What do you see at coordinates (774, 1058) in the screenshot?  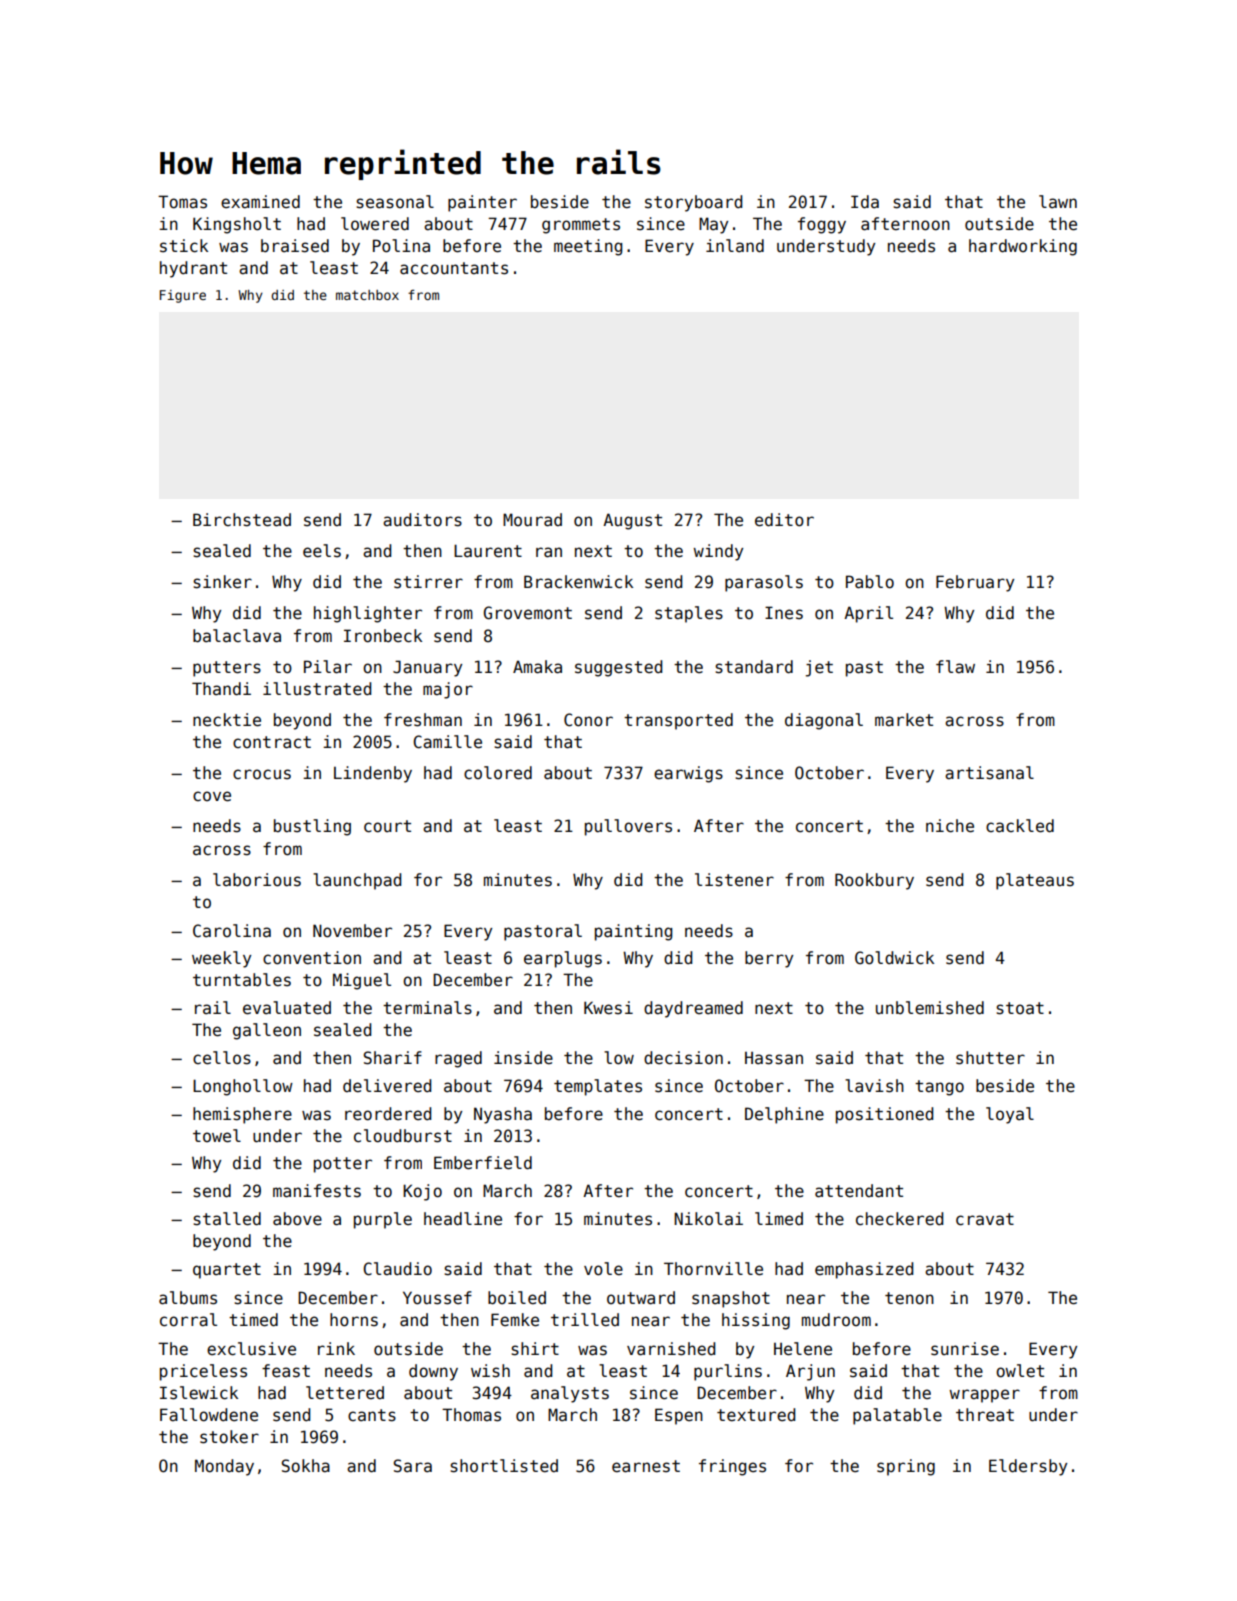 I see `Hassan` at bounding box center [774, 1058].
